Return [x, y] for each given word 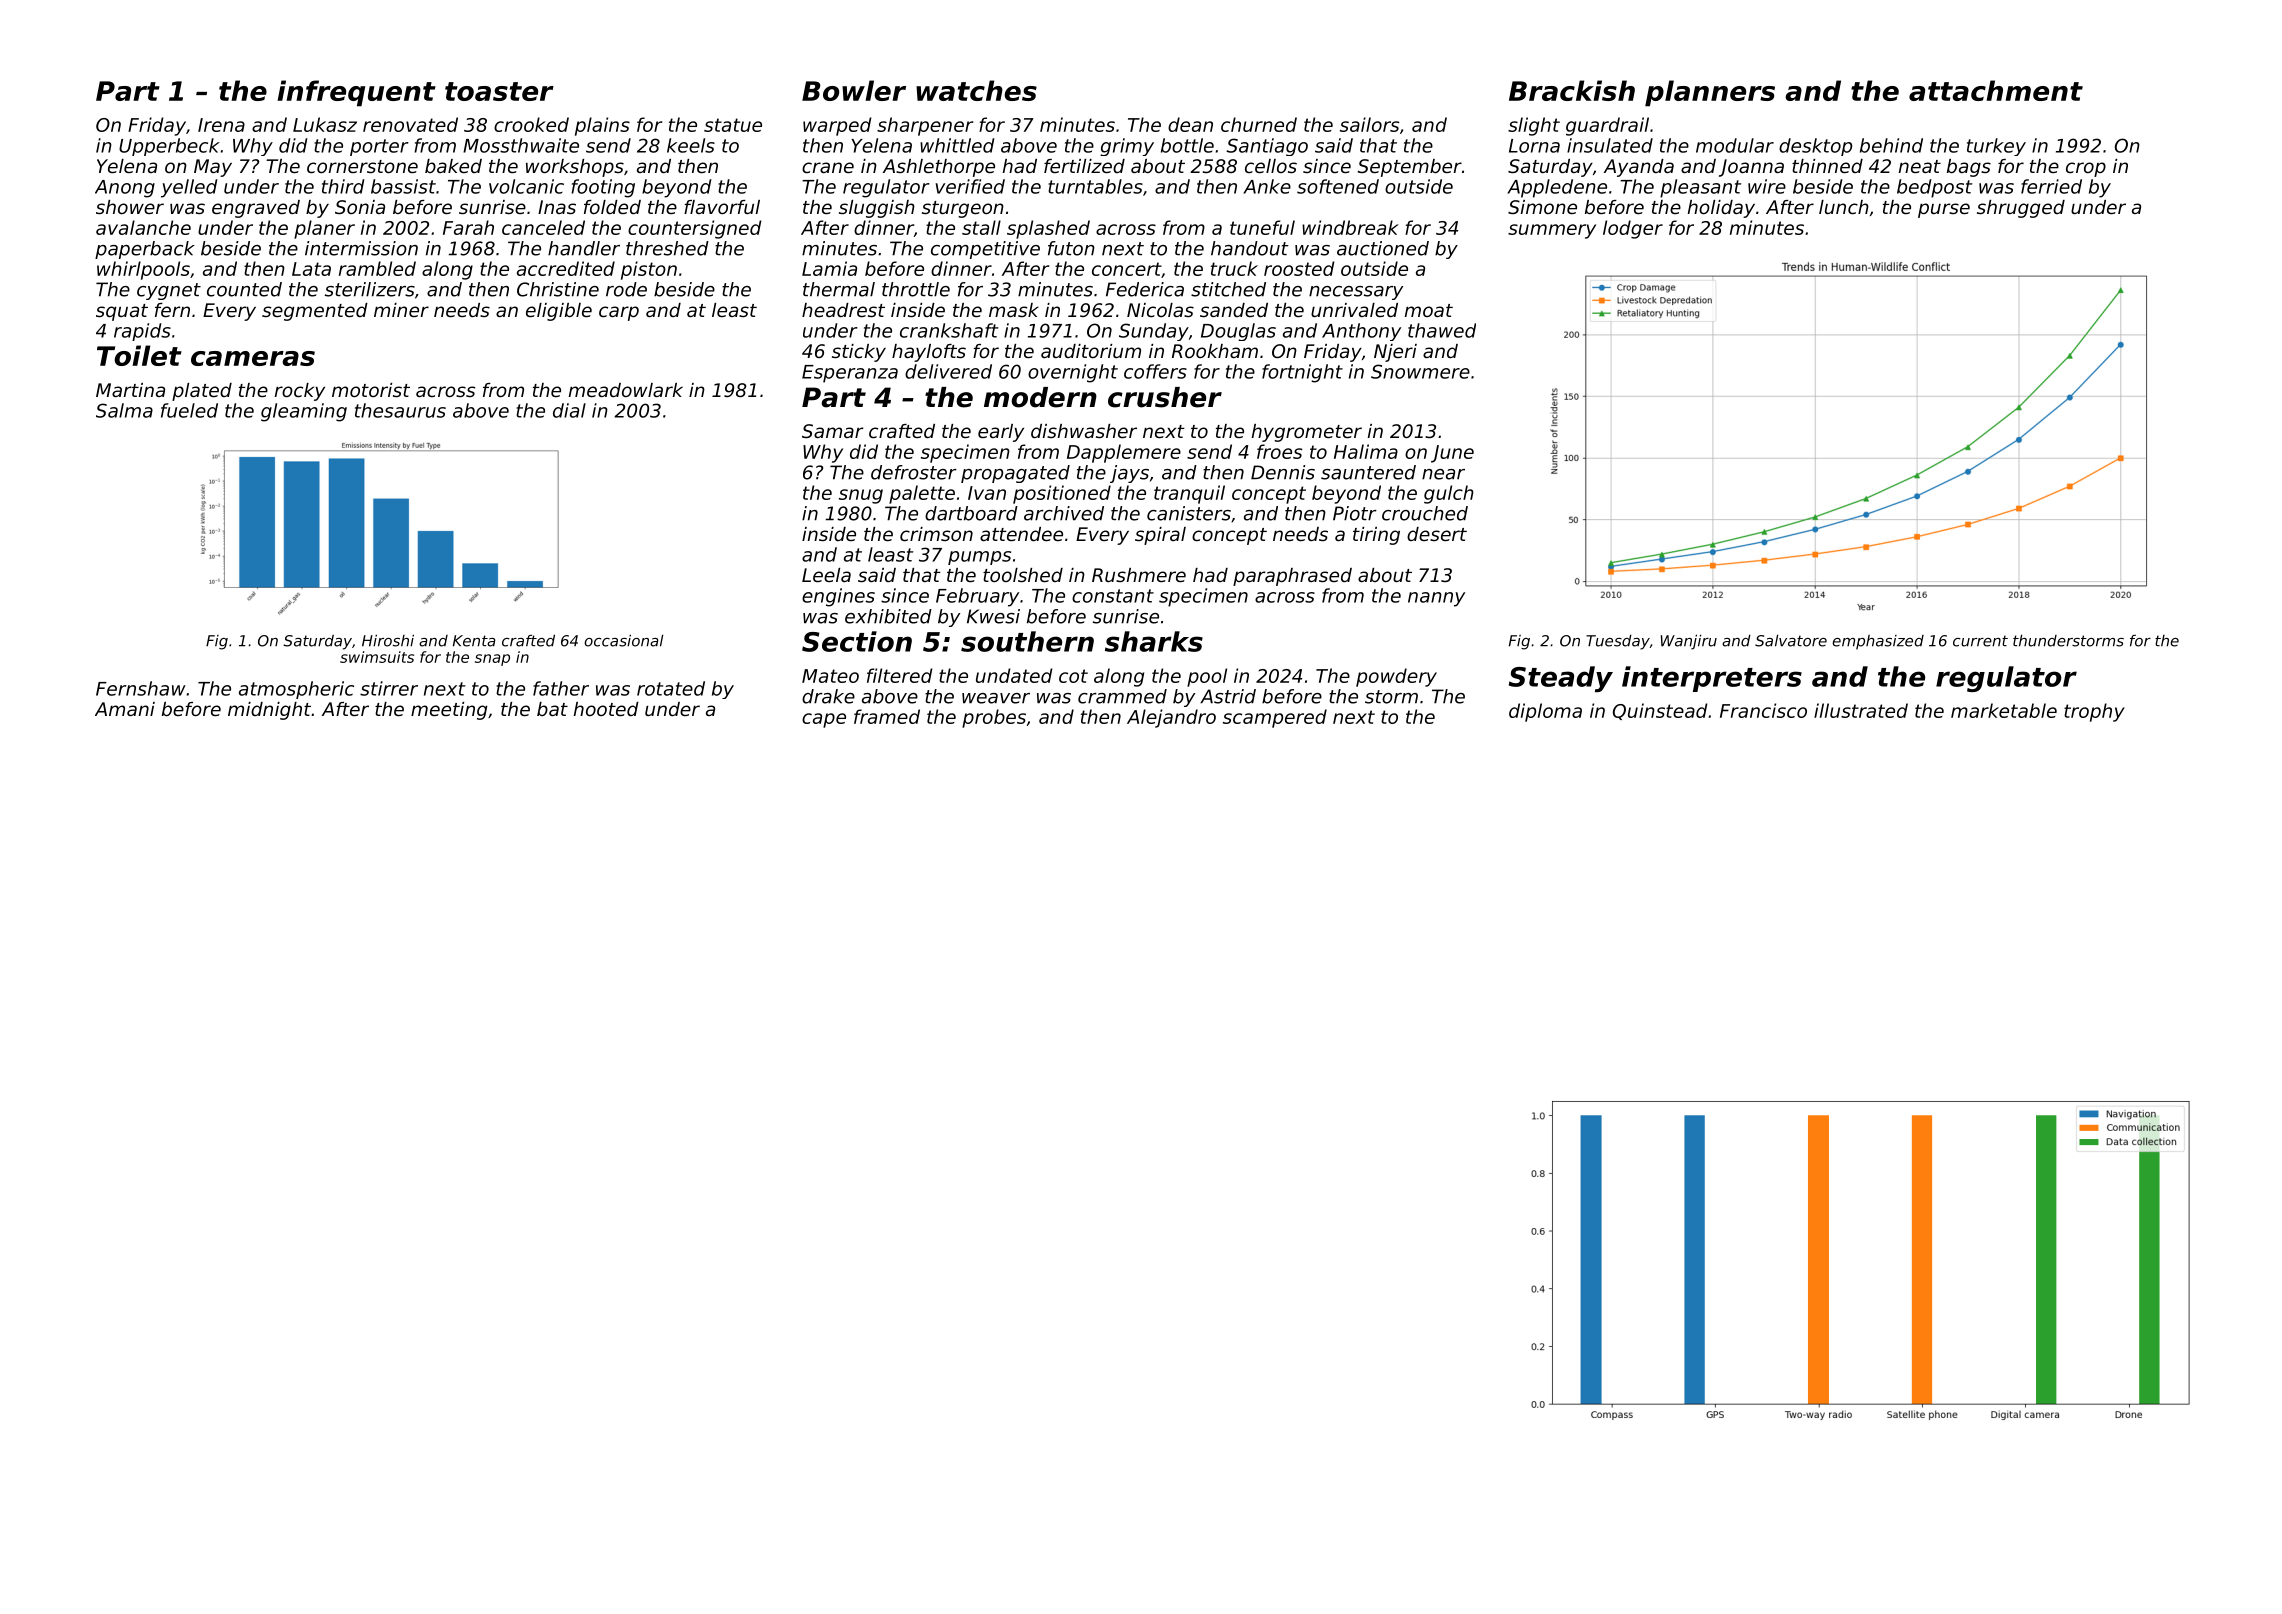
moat [1429, 310]
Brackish [1572, 90]
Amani [125, 709]
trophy [2094, 712]
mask [1014, 310]
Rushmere [1139, 575]
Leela [826, 575]
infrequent [356, 93]
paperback [145, 250]
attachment [1996, 90]
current [1980, 641]
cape [824, 720]
